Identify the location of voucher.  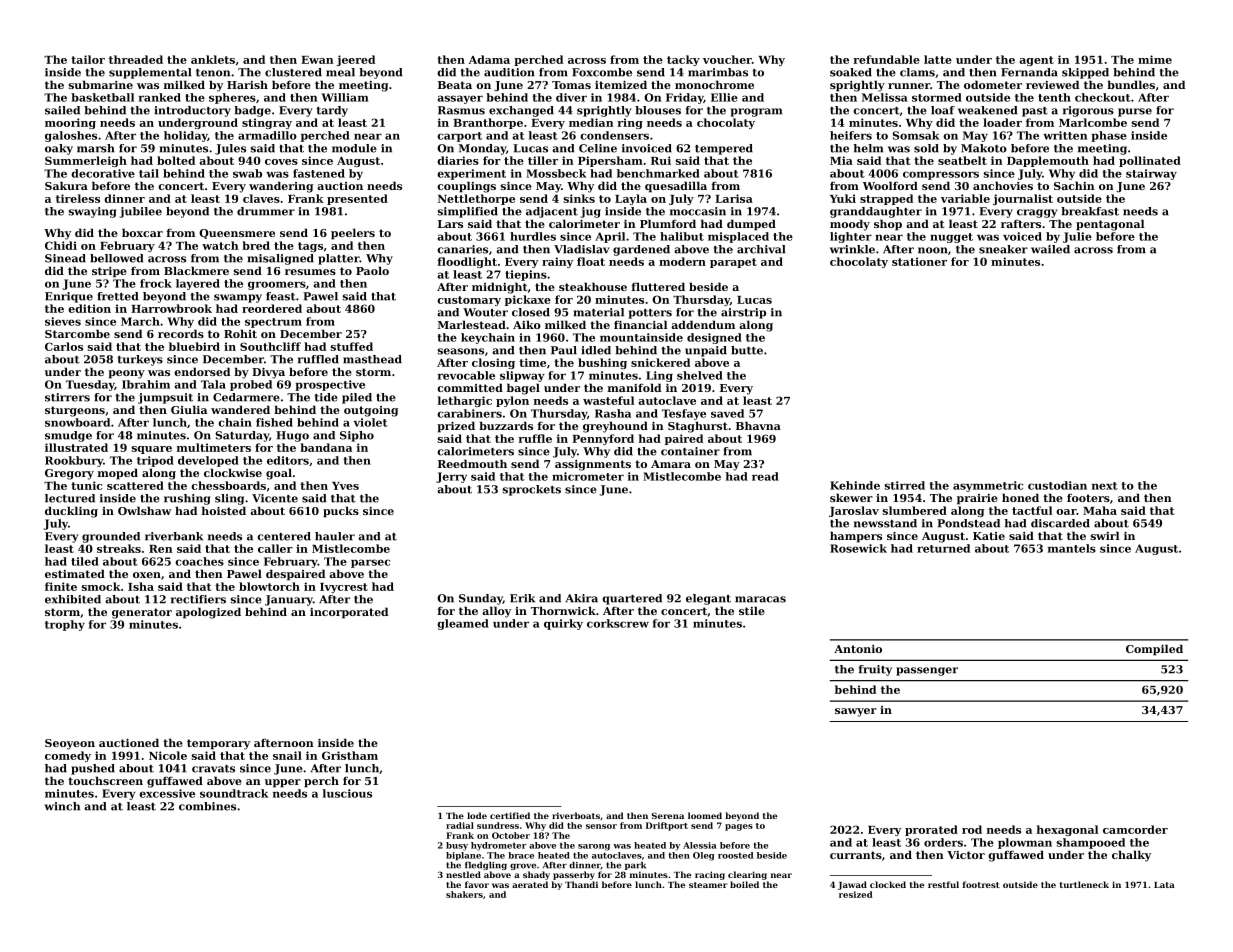
(727, 59).
